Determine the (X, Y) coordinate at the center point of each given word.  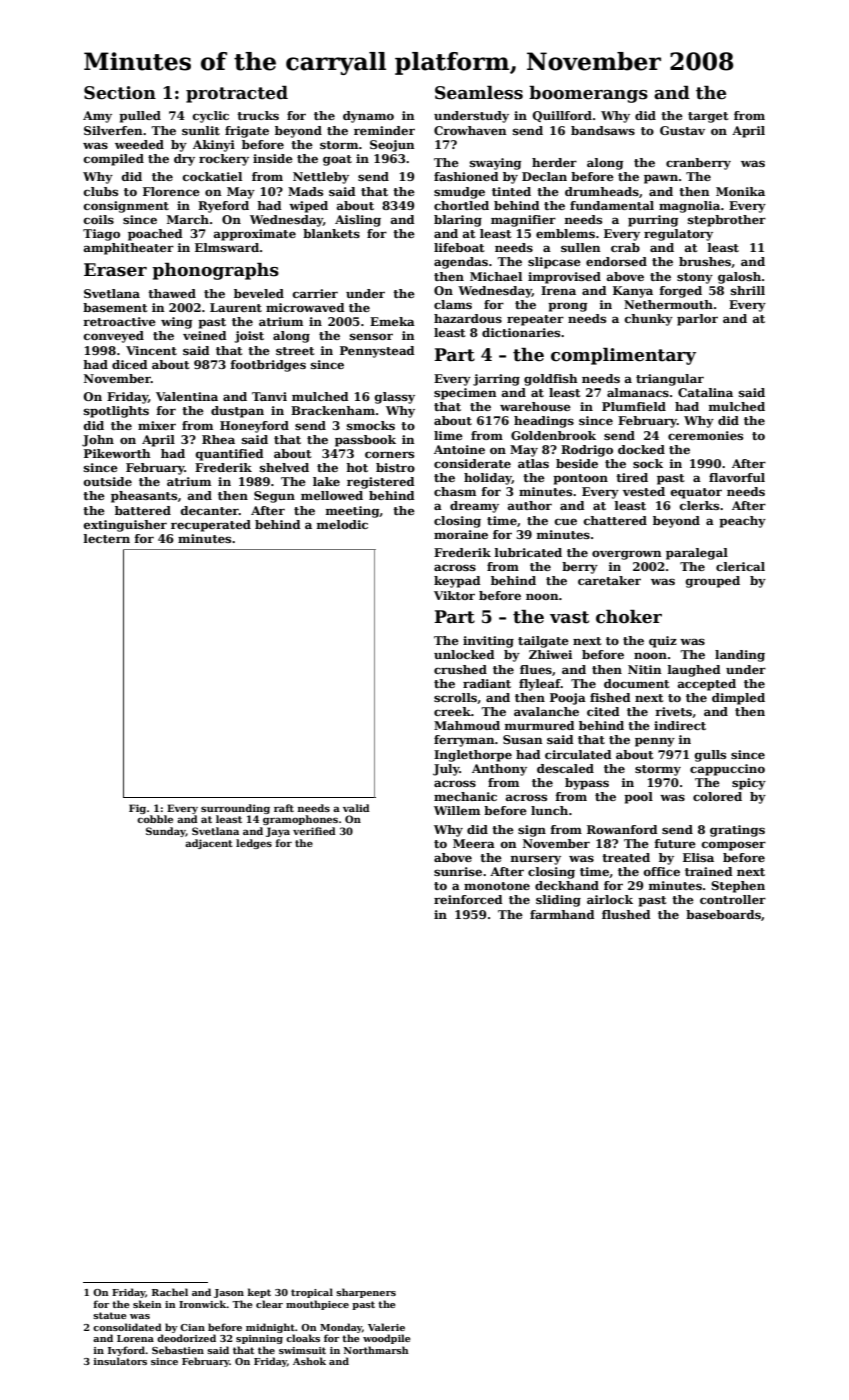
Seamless (479, 93)
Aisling (358, 221)
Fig (137, 809)
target (708, 117)
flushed (626, 914)
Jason (229, 1293)
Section (120, 93)
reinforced (468, 899)
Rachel (170, 1292)
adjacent (209, 844)
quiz (663, 642)
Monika (740, 191)
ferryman (464, 741)
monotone (497, 886)
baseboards (723, 914)
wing (176, 323)
